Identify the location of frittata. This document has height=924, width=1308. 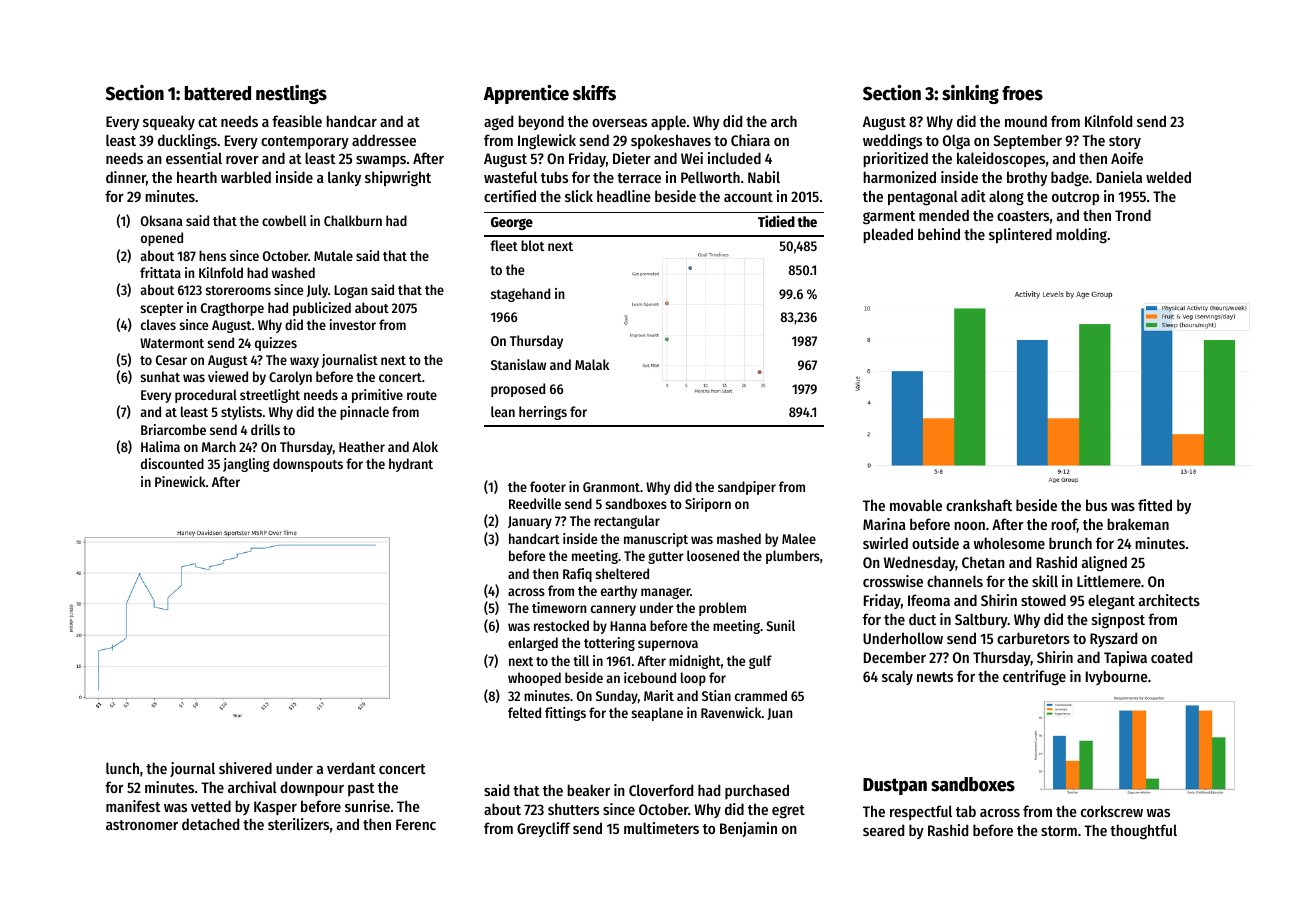
(160, 272).
